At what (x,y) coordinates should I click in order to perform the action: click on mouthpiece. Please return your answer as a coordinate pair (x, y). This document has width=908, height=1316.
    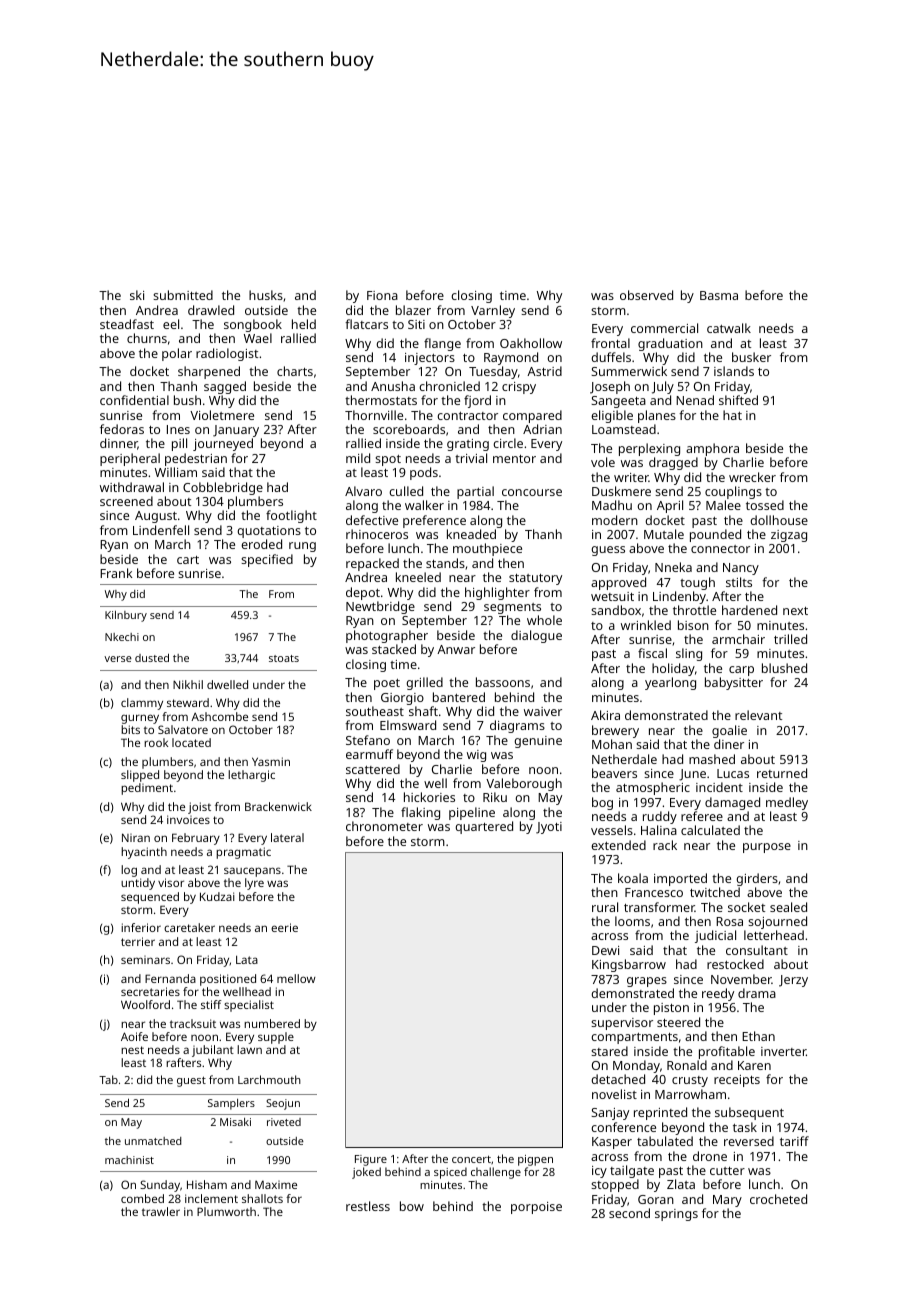
    Looking at the image, I should click on (487, 549).
